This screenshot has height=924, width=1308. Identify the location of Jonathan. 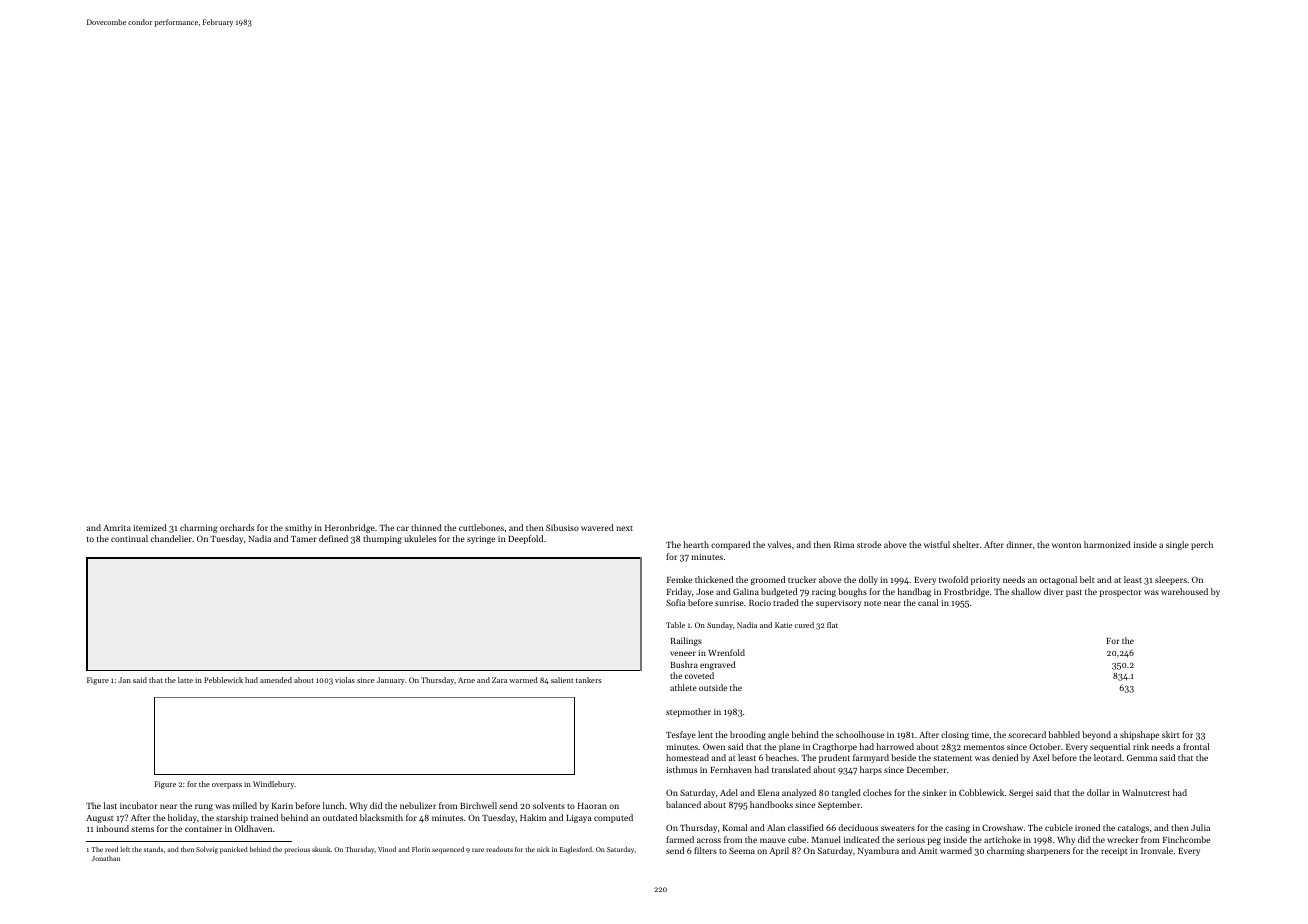
(106, 858).
